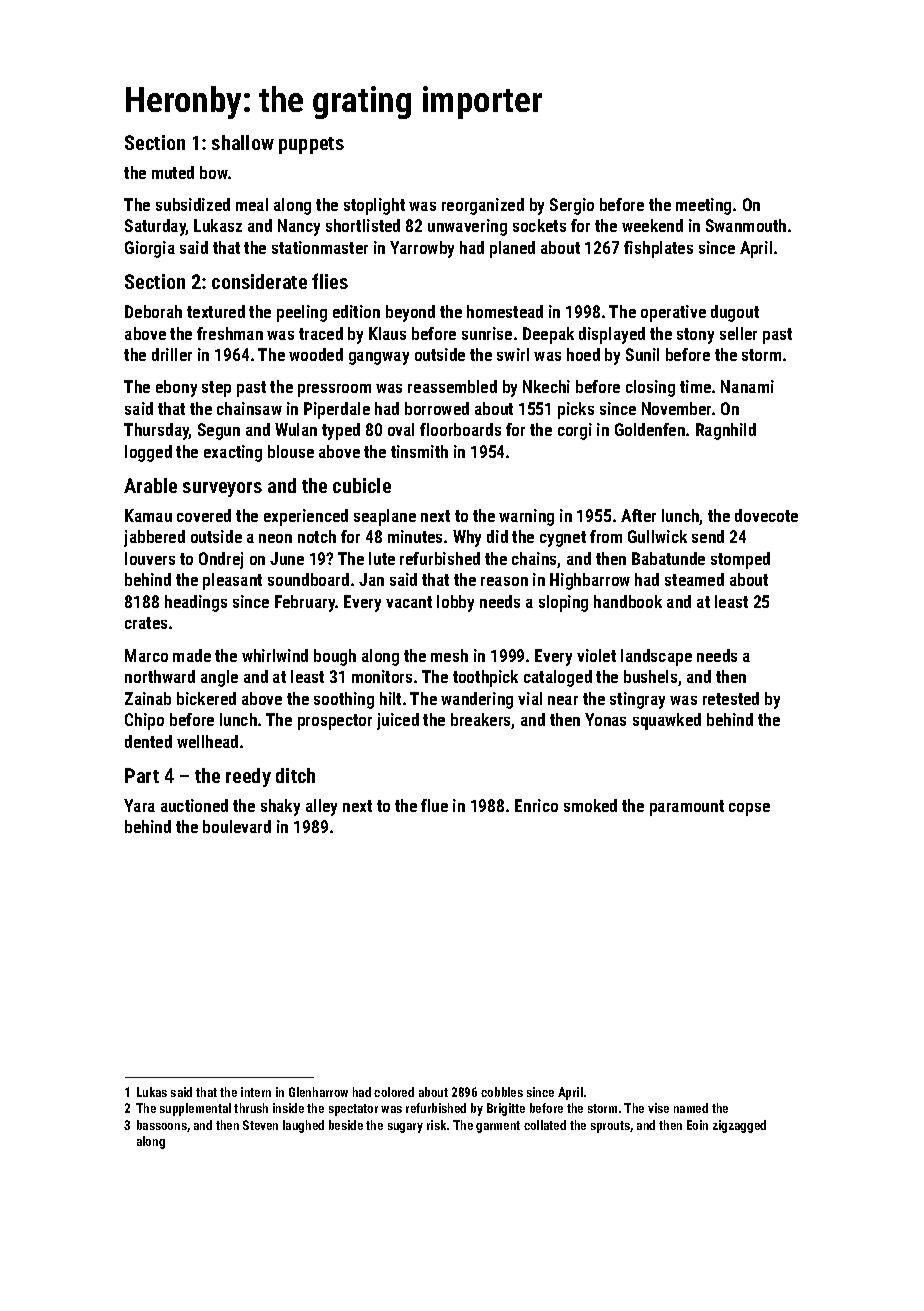 This screenshot has width=924, height=1311. What do you see at coordinates (590, 805) in the screenshot?
I see `smoked` at bounding box center [590, 805].
